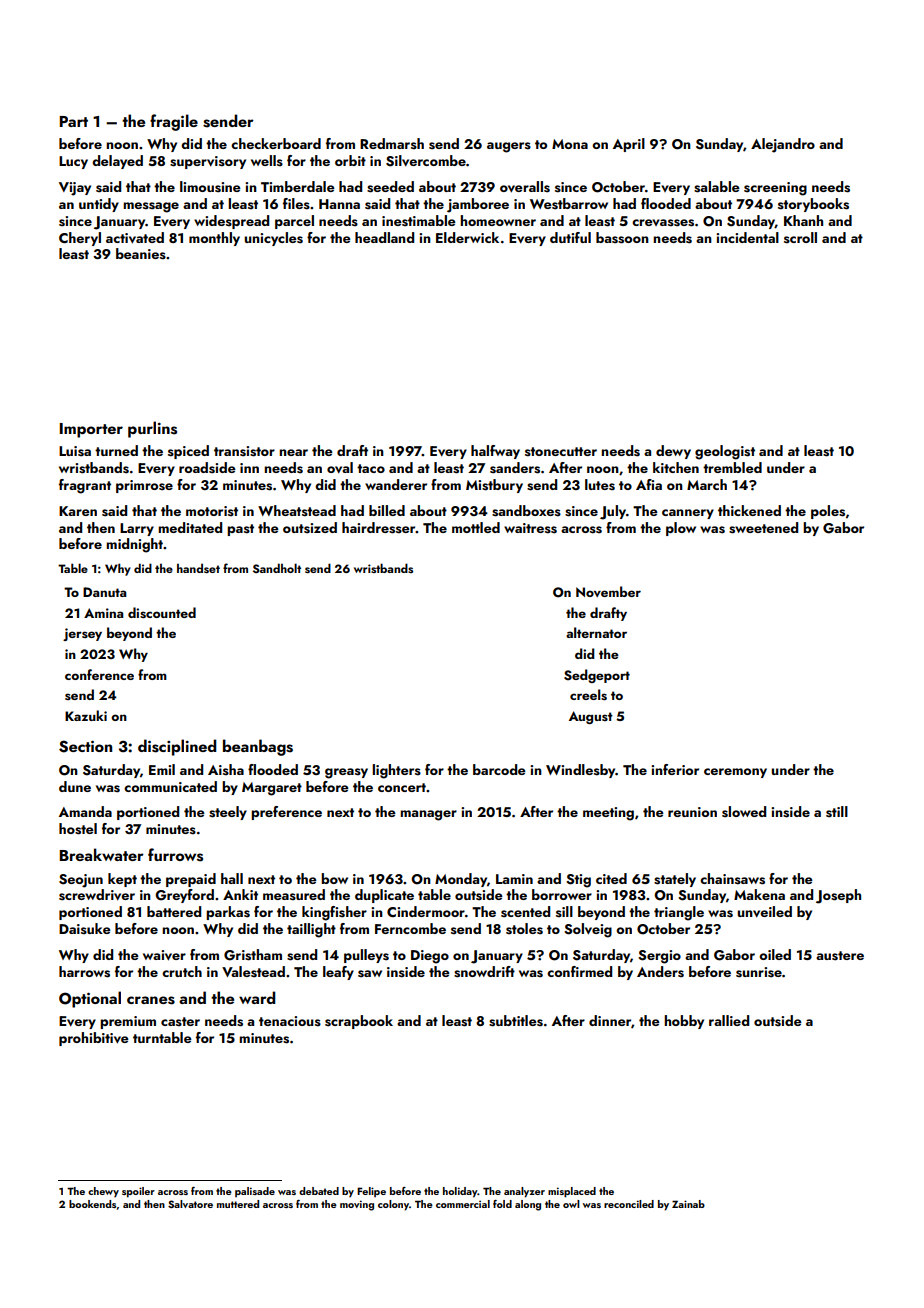 This document has height=1308, width=924. Describe the element at coordinates (524, 1192) in the document. I see `analyzer` at that location.
